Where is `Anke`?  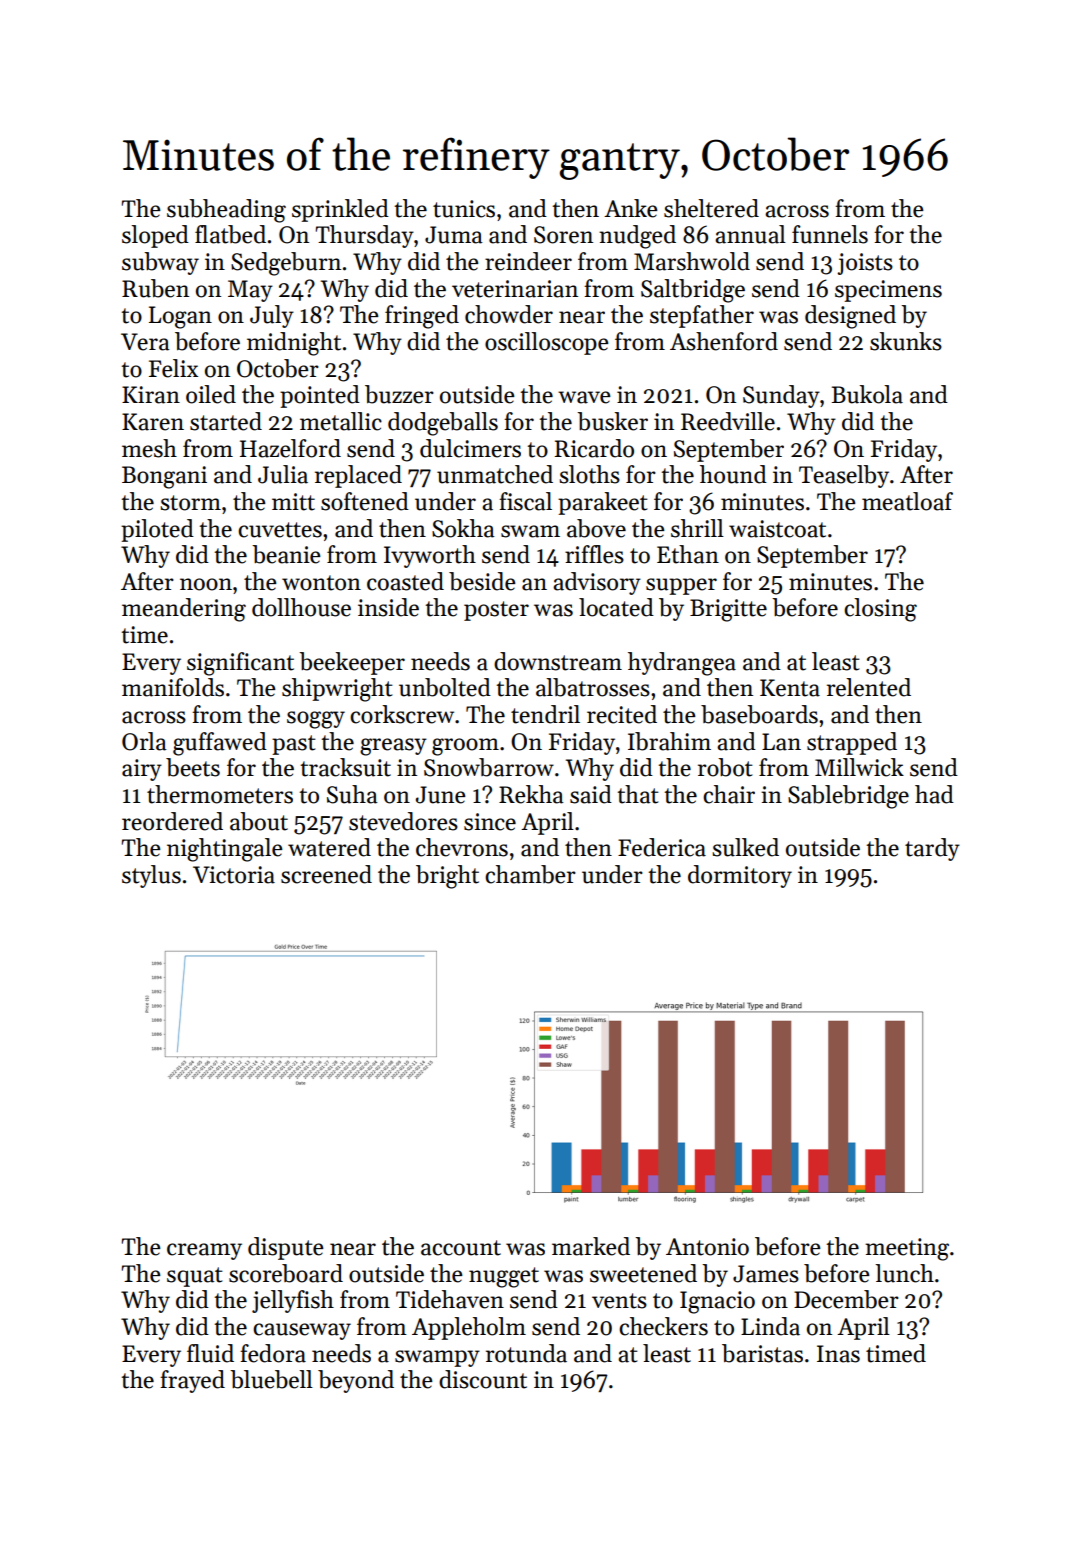
Anke is located at coordinates (631, 208).
